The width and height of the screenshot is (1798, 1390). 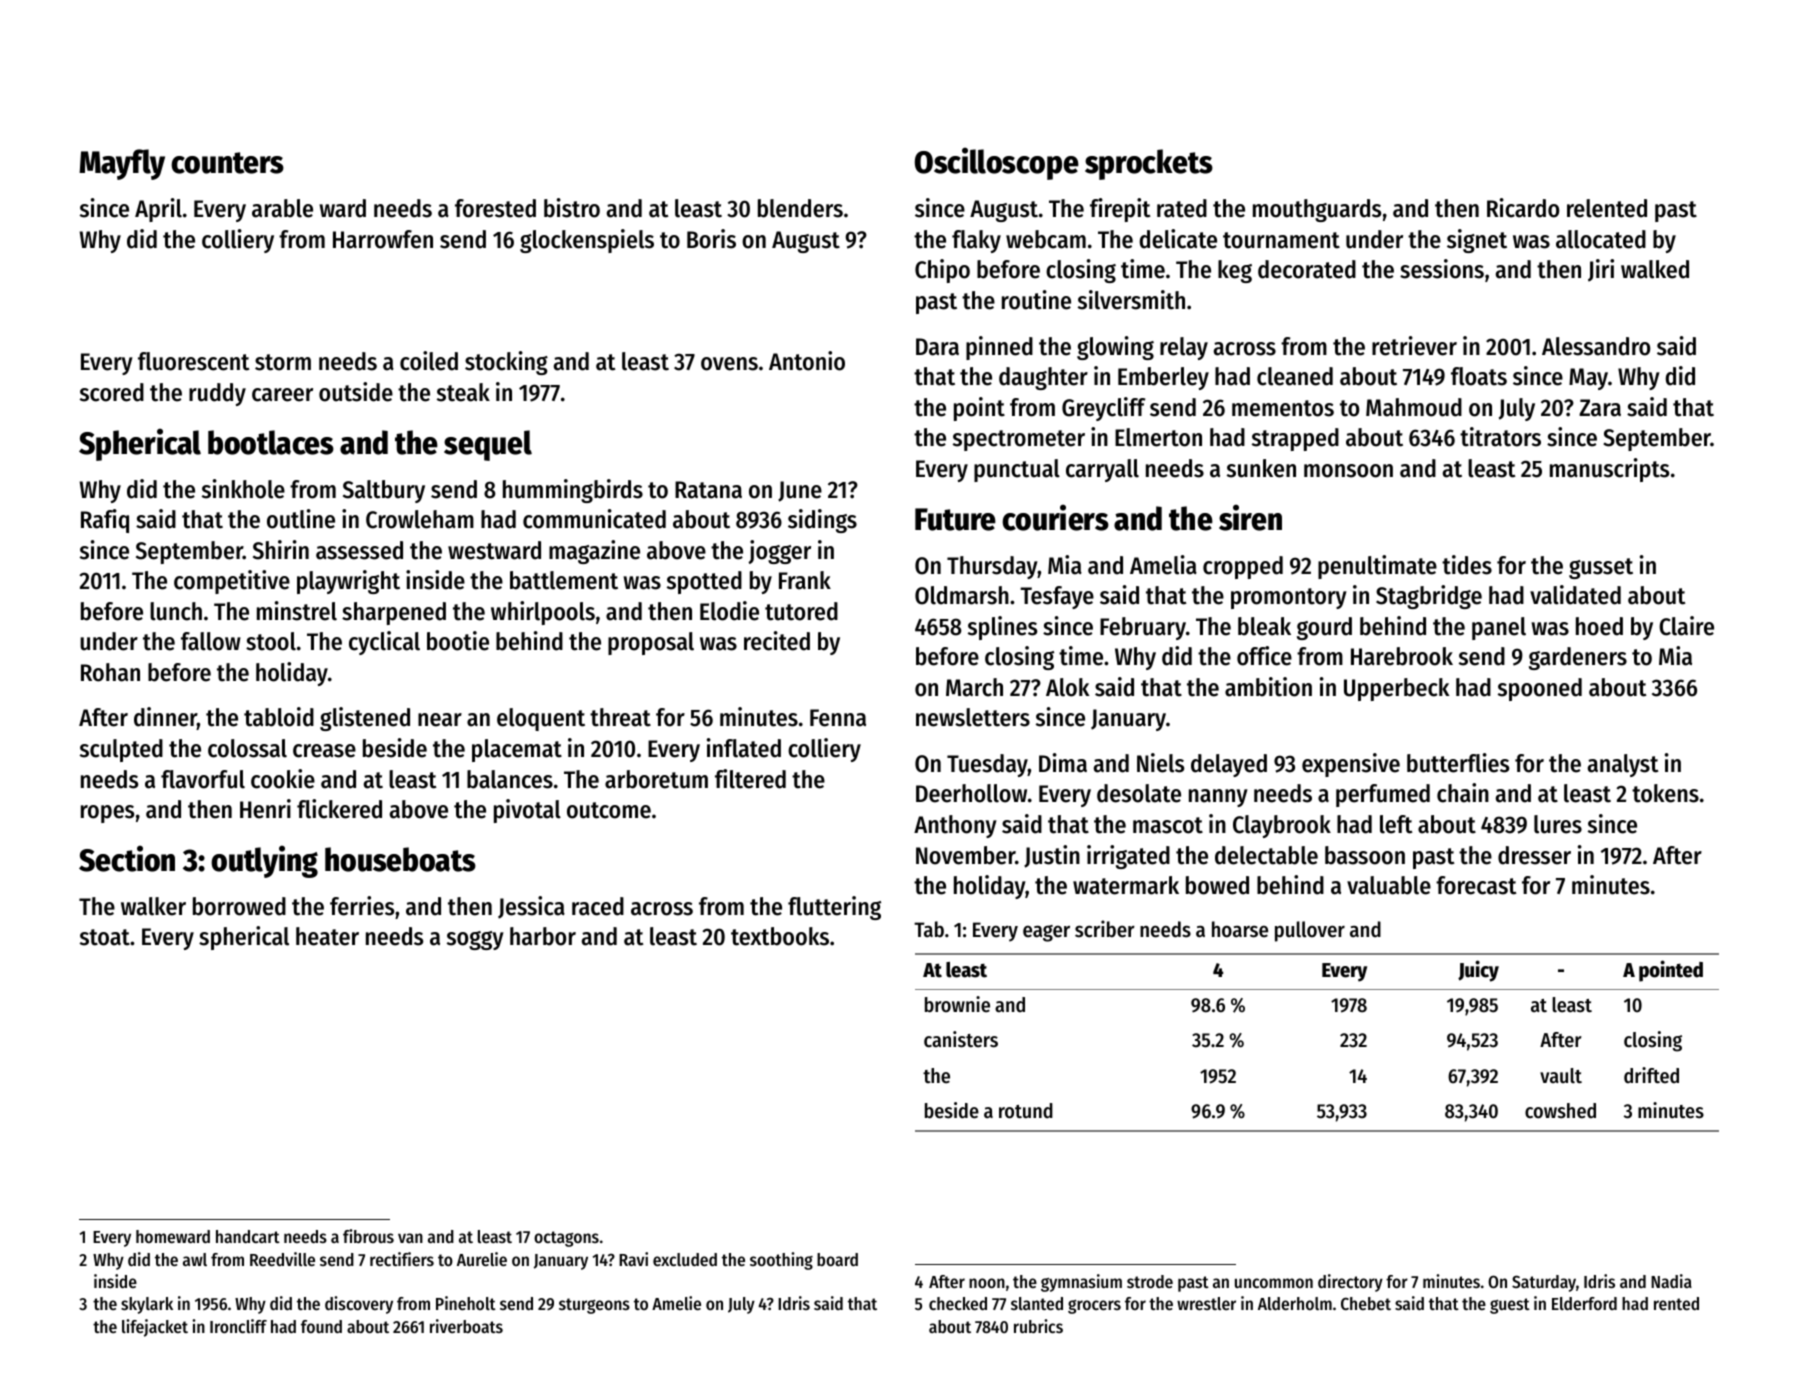 I want to click on arable, so click(x=282, y=208).
